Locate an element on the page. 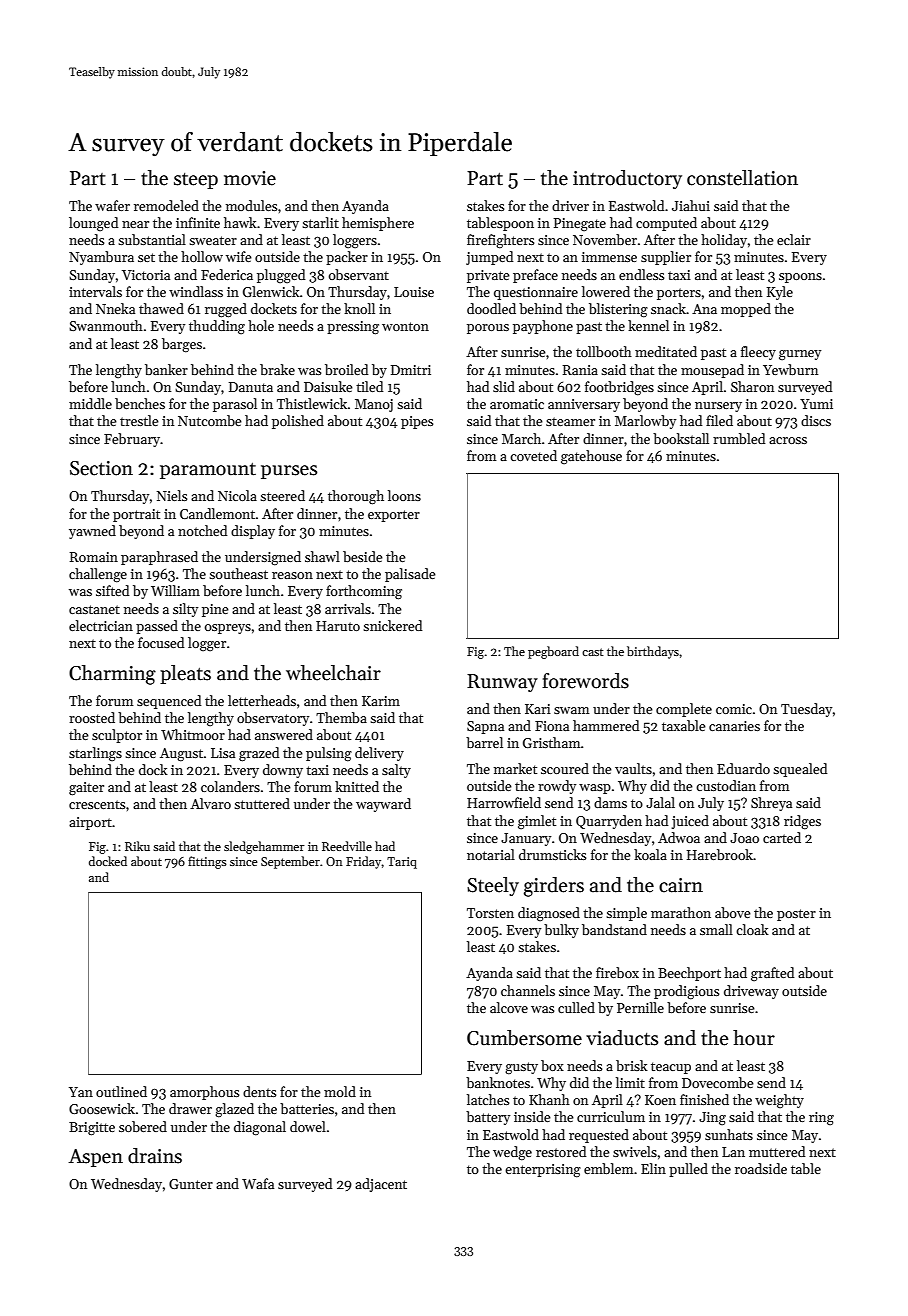 The width and height of the document is (908, 1316). amorphous is located at coordinates (204, 1093).
